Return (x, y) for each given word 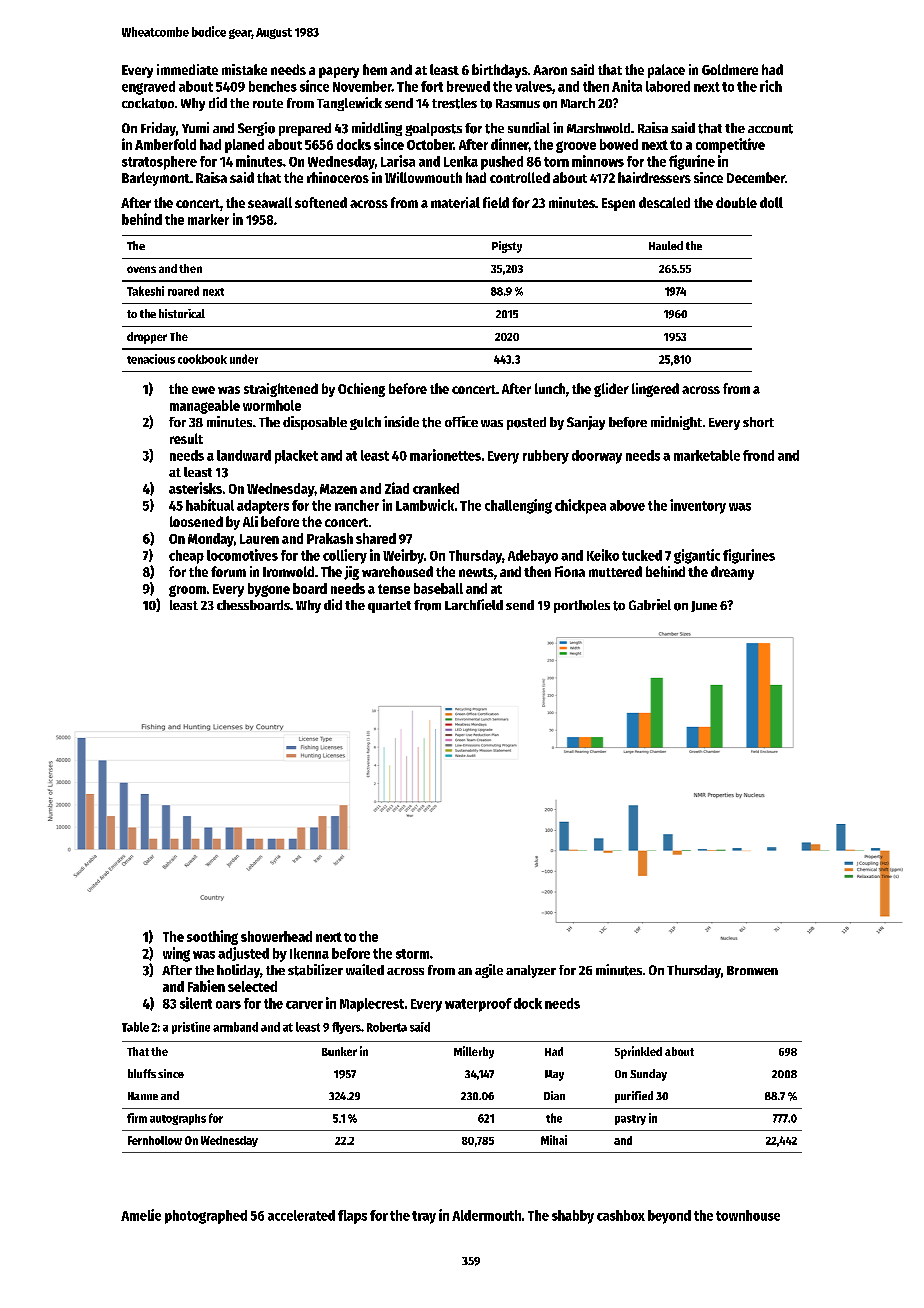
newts (476, 572)
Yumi (195, 127)
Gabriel (650, 604)
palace (666, 71)
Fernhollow (155, 1140)
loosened (196, 521)
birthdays (500, 71)
